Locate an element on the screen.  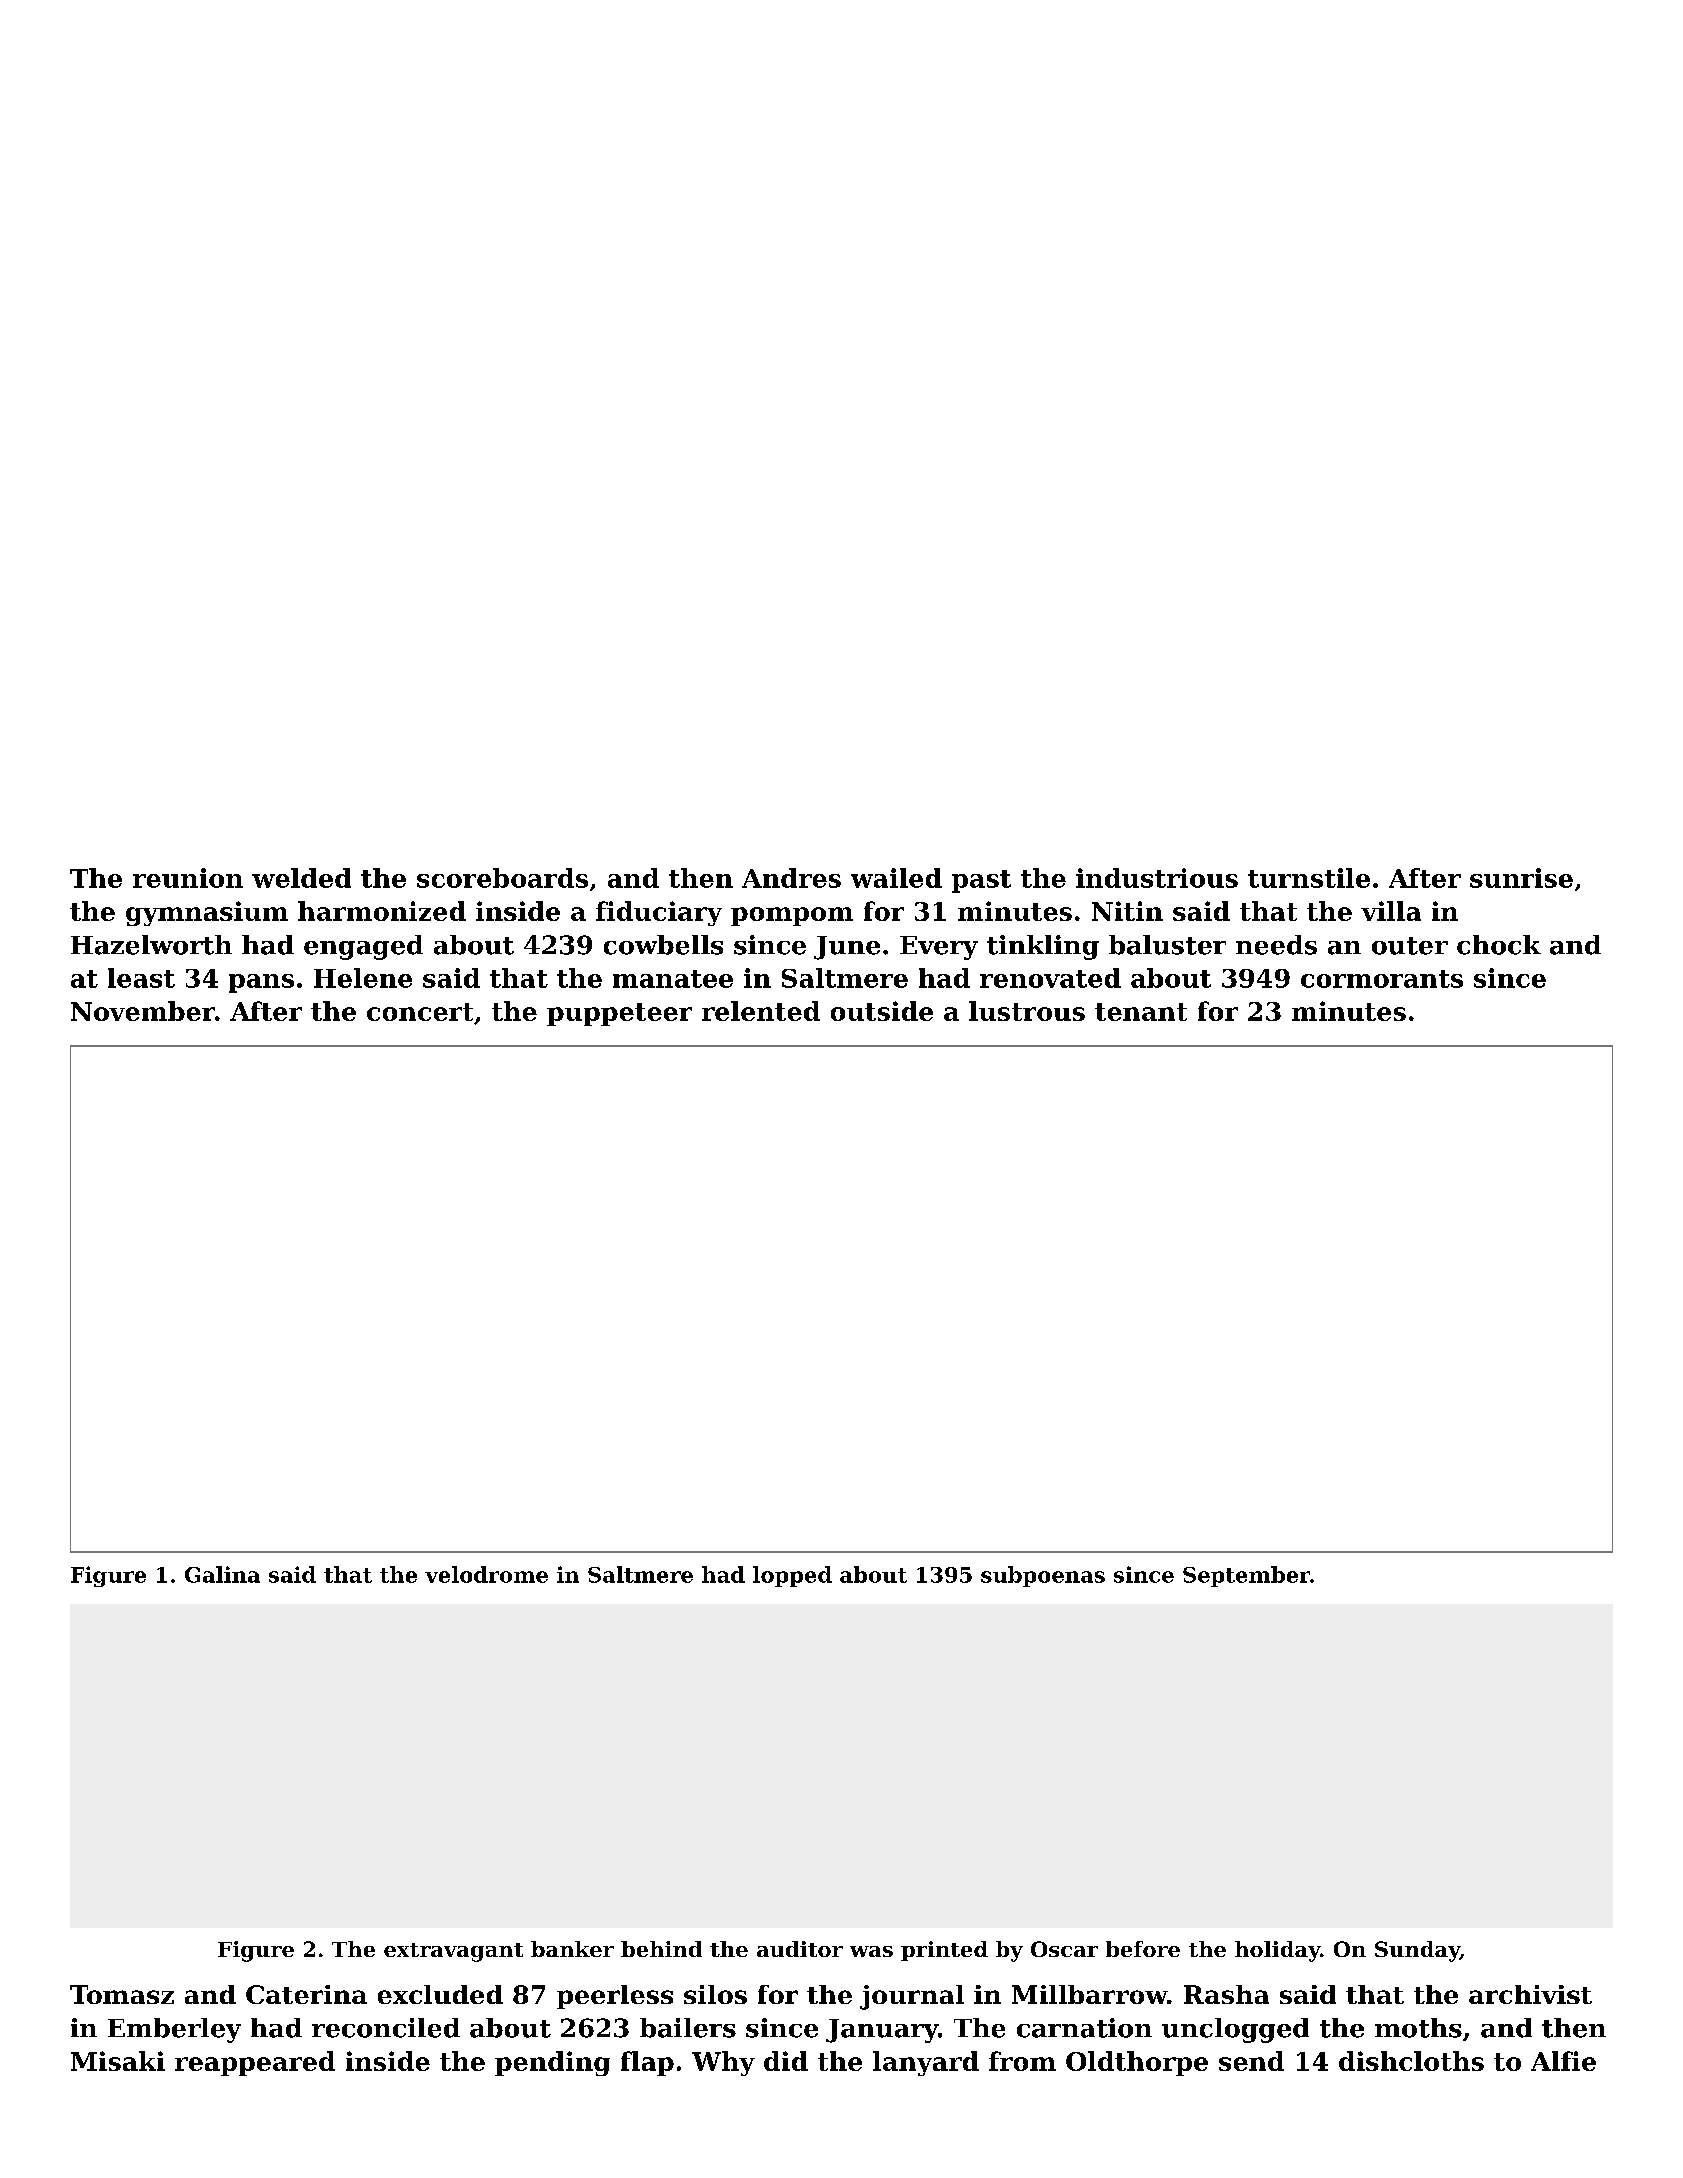
printed is located at coordinates (944, 1951).
